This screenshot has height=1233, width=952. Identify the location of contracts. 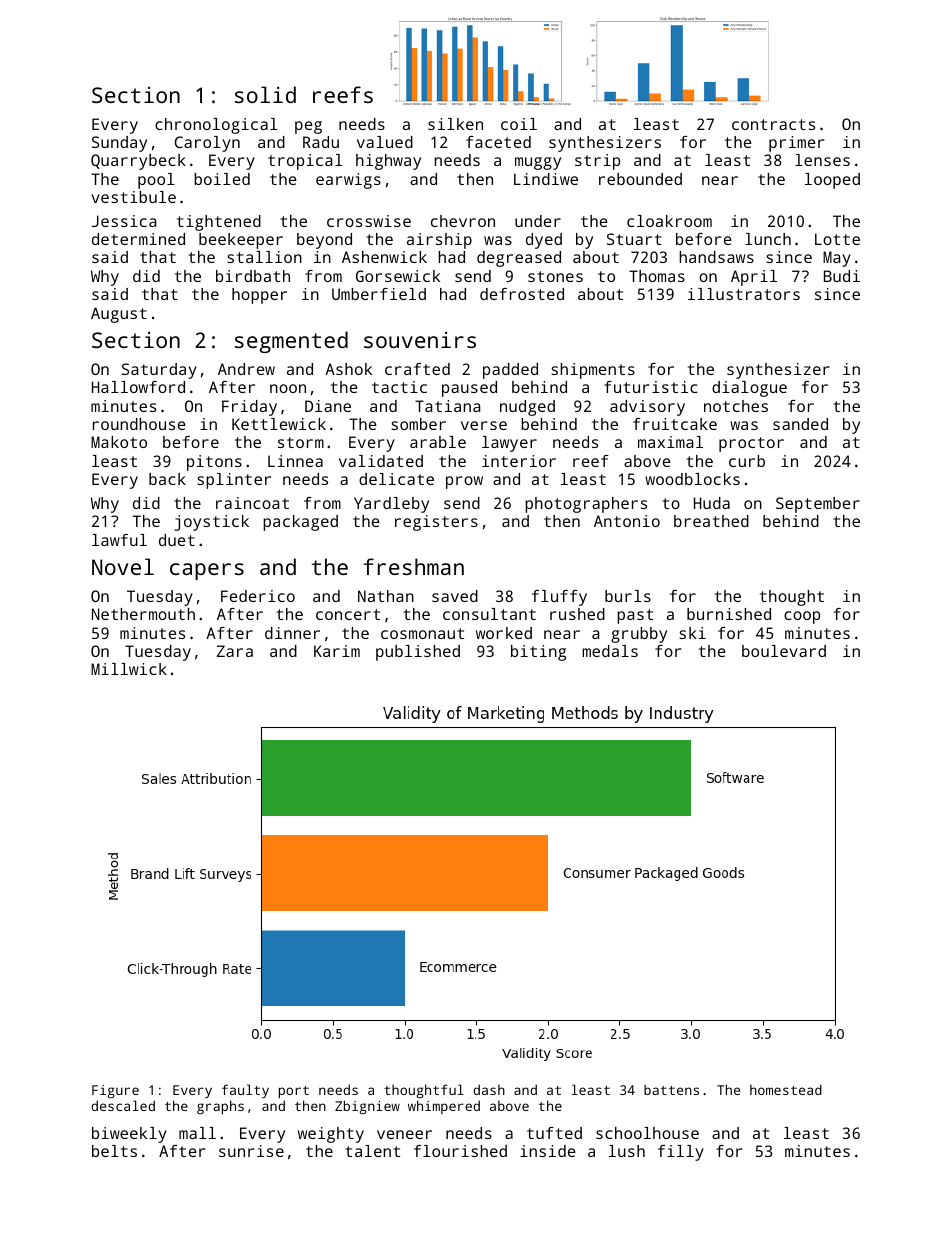
(773, 124).
